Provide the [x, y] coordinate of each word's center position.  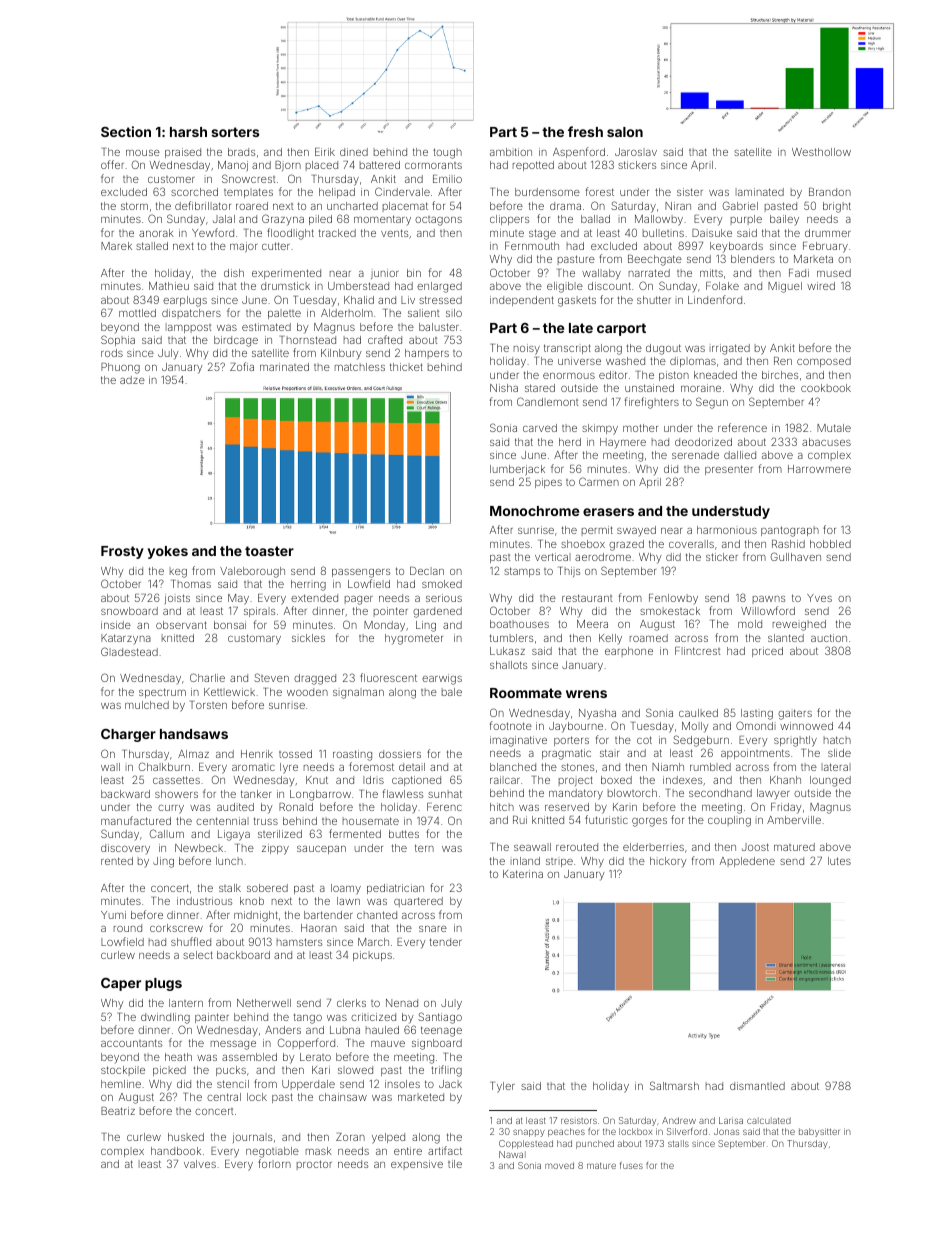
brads [241, 152]
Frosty [122, 552]
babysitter [819, 1132]
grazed [626, 545]
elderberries [653, 847]
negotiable [272, 1152]
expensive [417, 1165]
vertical [553, 557]
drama [565, 206]
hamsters [299, 942]
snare [433, 929]
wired [821, 286]
